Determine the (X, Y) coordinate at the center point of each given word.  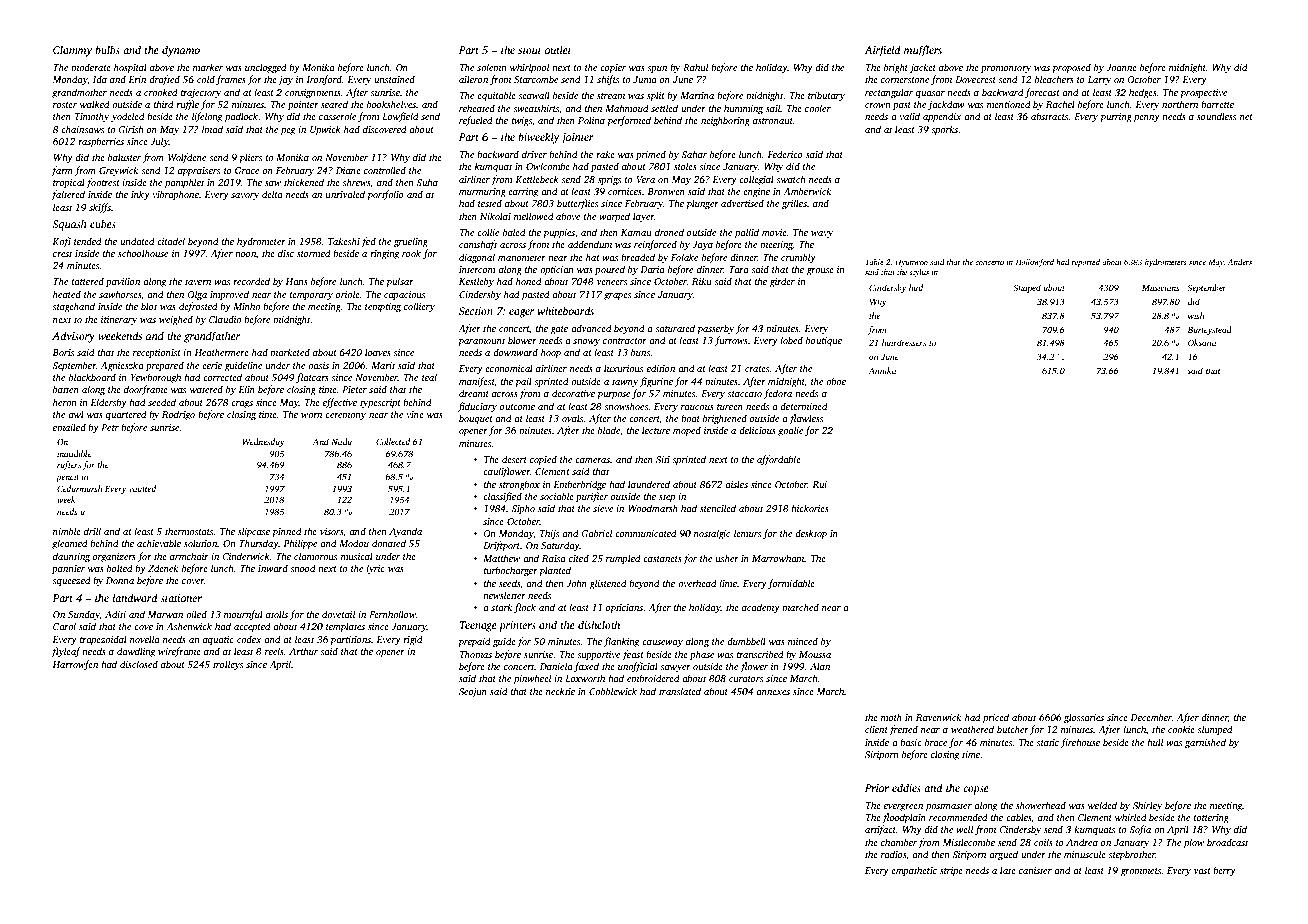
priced (996, 718)
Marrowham (778, 558)
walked (95, 104)
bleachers (1054, 79)
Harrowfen (75, 665)
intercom (477, 269)
